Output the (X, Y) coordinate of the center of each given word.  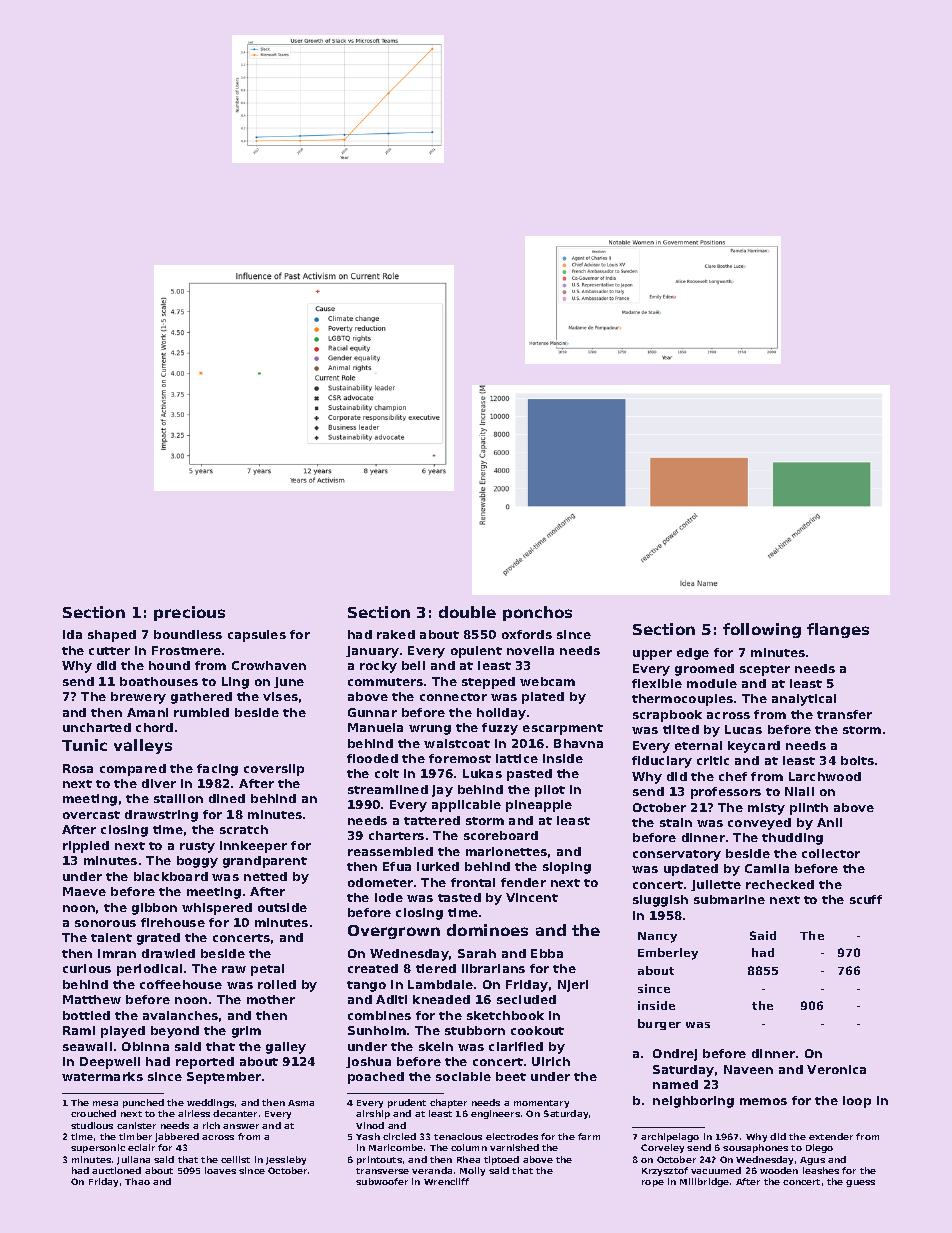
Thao (137, 1181)
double (467, 612)
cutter (109, 651)
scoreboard (501, 835)
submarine (729, 899)
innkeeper (253, 847)
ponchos (537, 613)
